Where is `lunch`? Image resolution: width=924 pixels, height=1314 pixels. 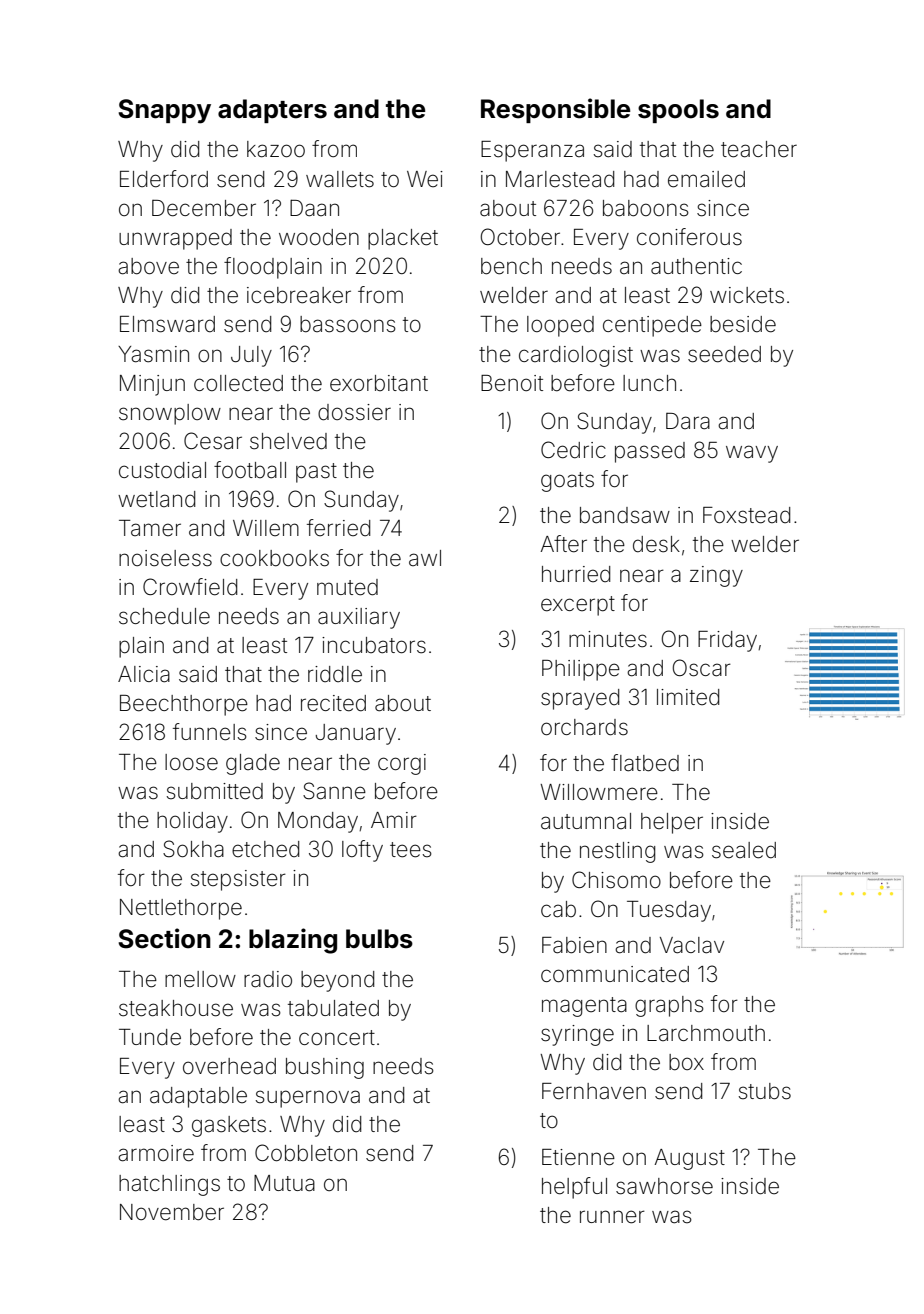 lunch is located at coordinates (649, 383).
